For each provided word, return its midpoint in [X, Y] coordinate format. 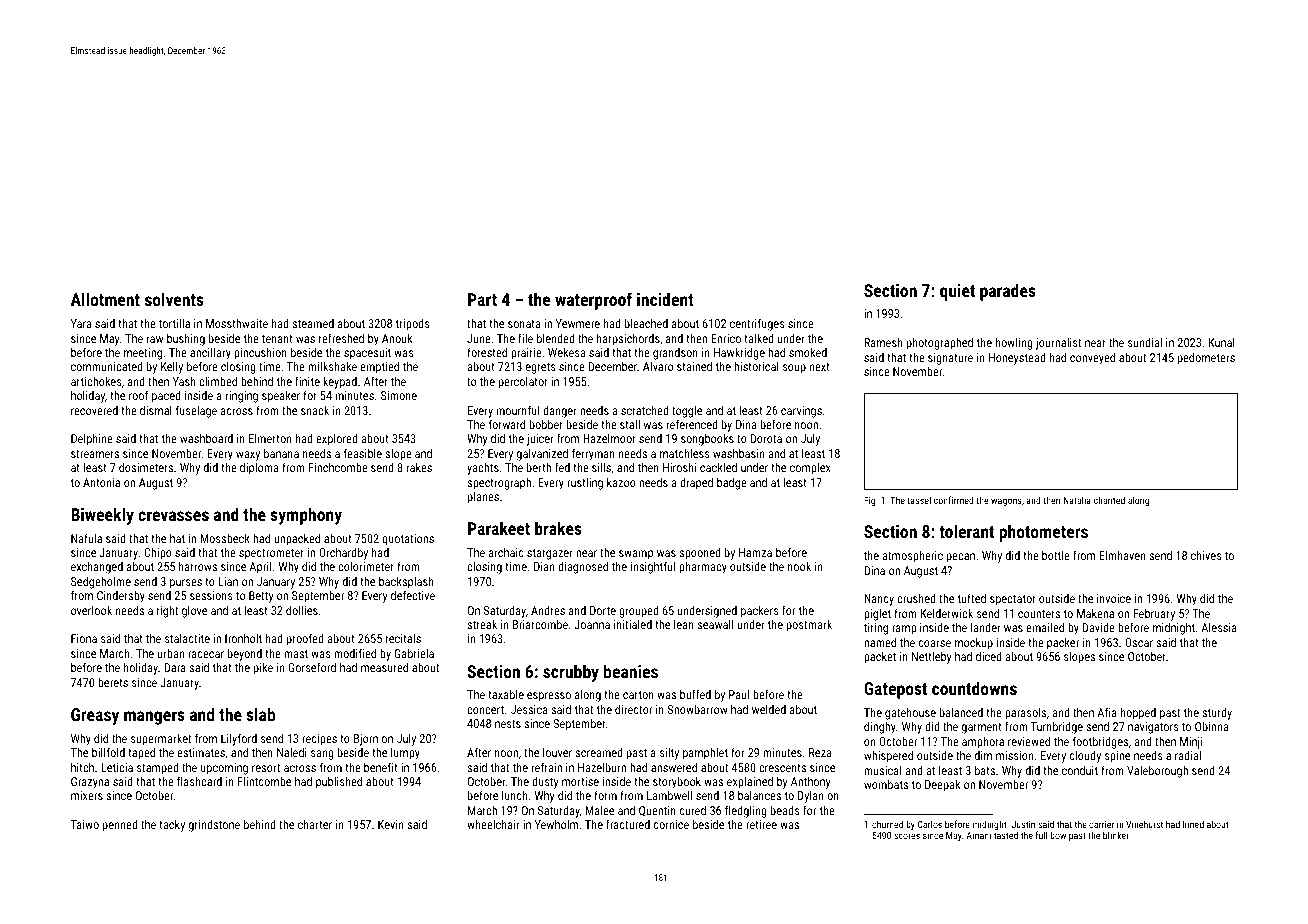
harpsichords [628, 339]
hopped [1138, 713]
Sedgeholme [101, 582]
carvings [801, 412]
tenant [277, 339]
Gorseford [312, 667]
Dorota [766, 438]
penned [120, 826]
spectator [1013, 600]
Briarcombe [540, 624]
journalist [1058, 344]
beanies [631, 671]
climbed [218, 381]
